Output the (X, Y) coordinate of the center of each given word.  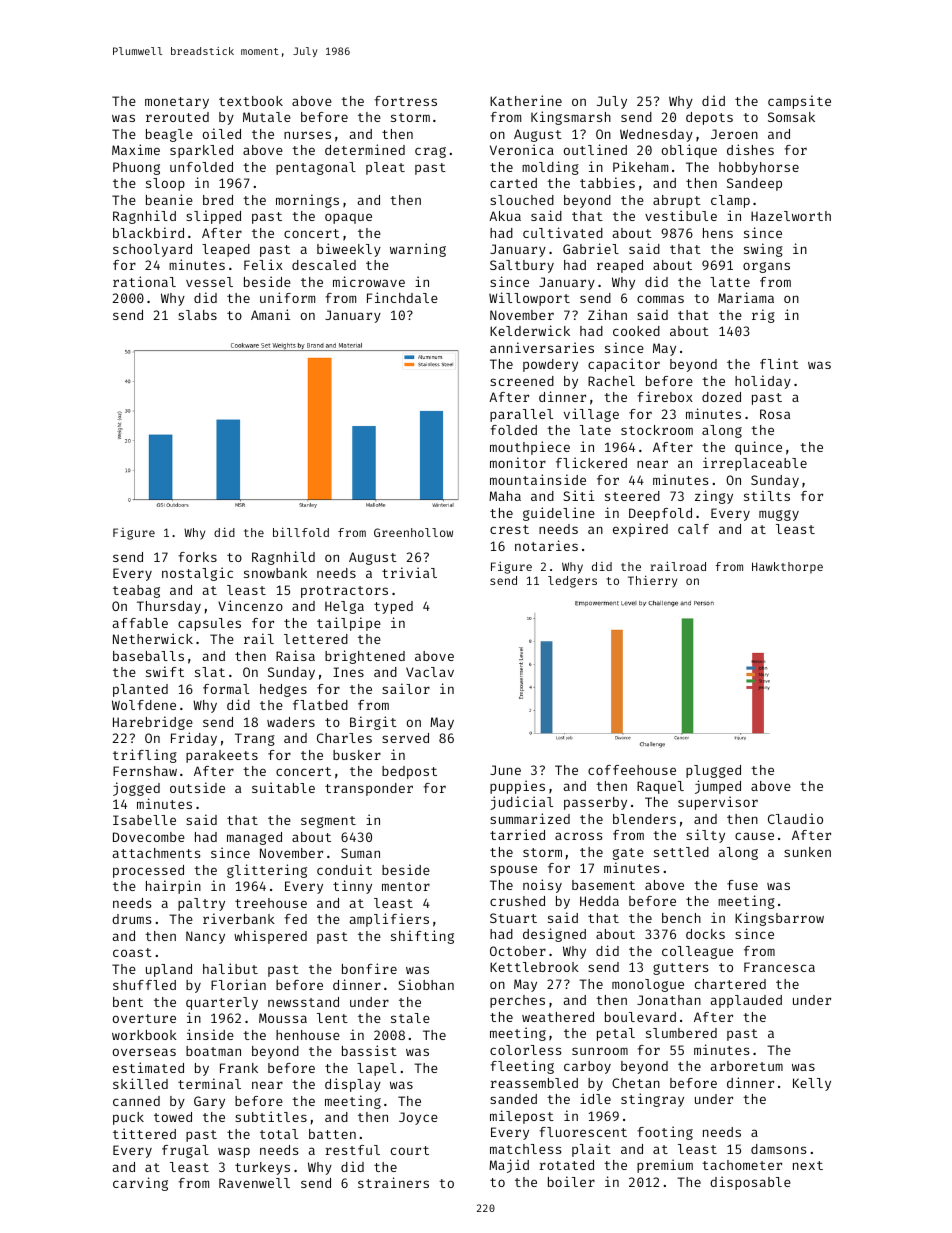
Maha (505, 496)
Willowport (529, 299)
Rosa (775, 414)
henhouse (308, 1035)
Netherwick (153, 638)
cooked (636, 331)
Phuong (136, 168)
